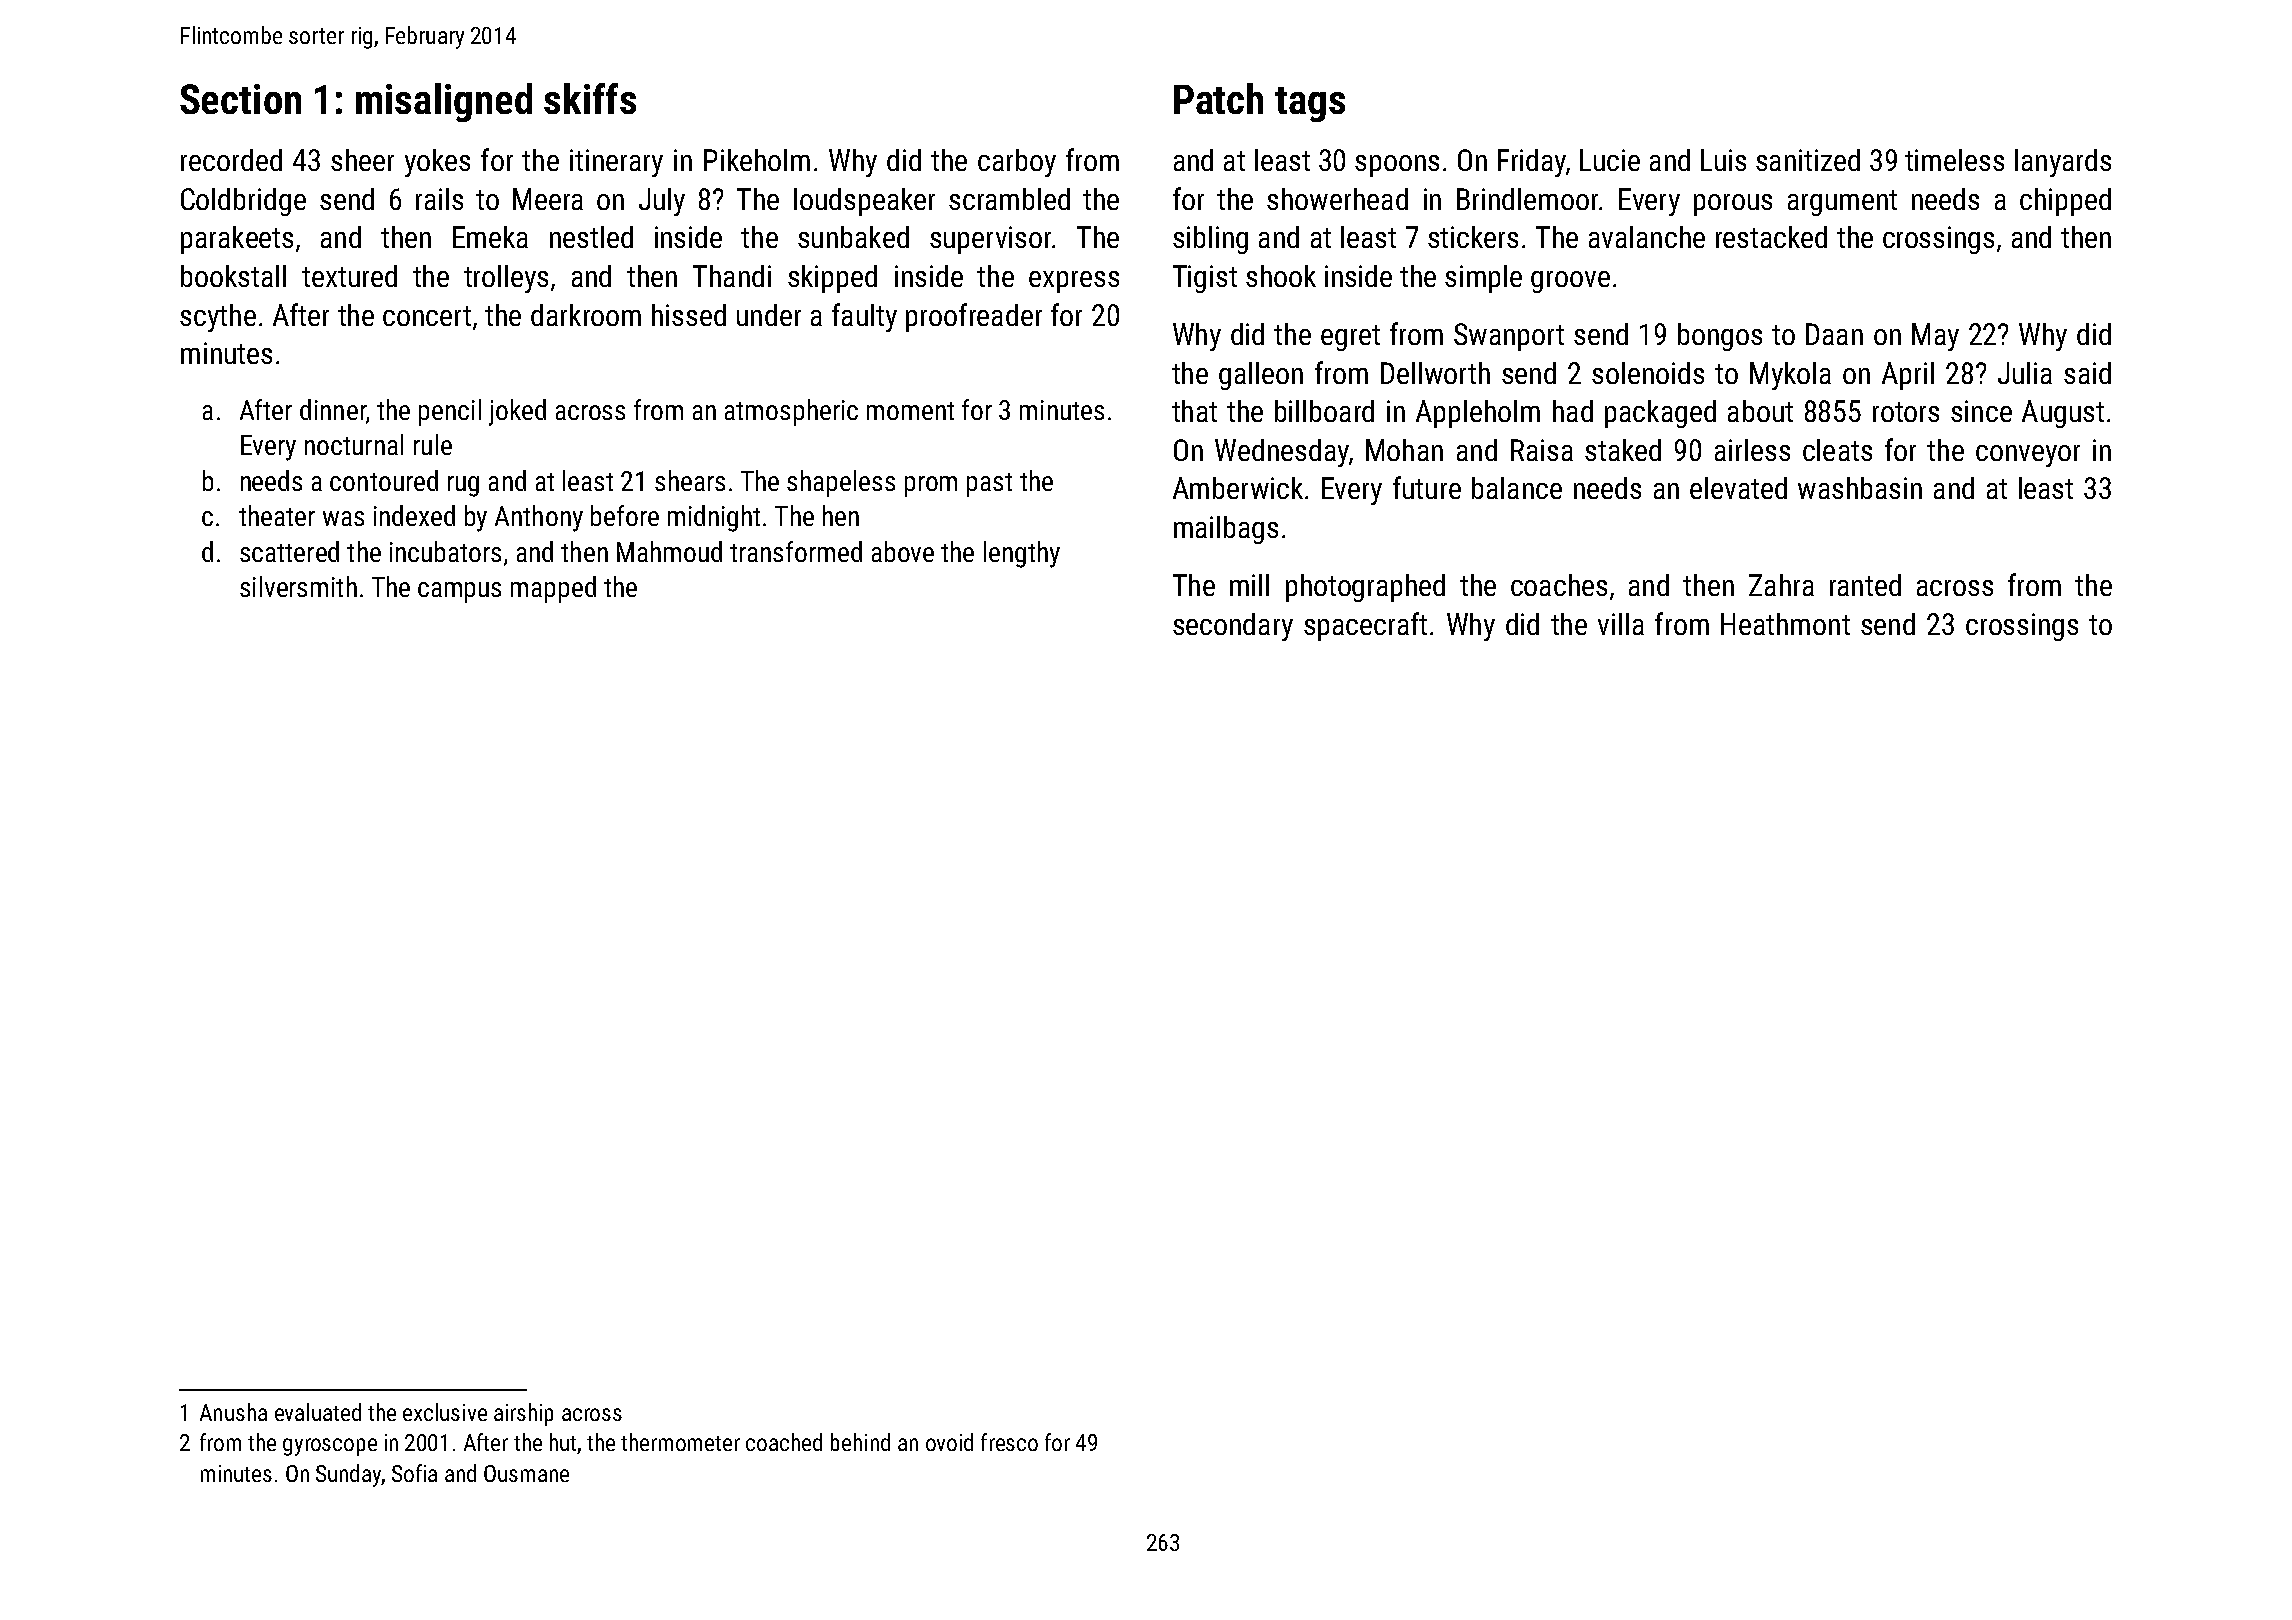 The height and width of the screenshot is (1620, 2292). Describe the element at coordinates (243, 202) in the screenshot. I see `Coldbridge` at that location.
